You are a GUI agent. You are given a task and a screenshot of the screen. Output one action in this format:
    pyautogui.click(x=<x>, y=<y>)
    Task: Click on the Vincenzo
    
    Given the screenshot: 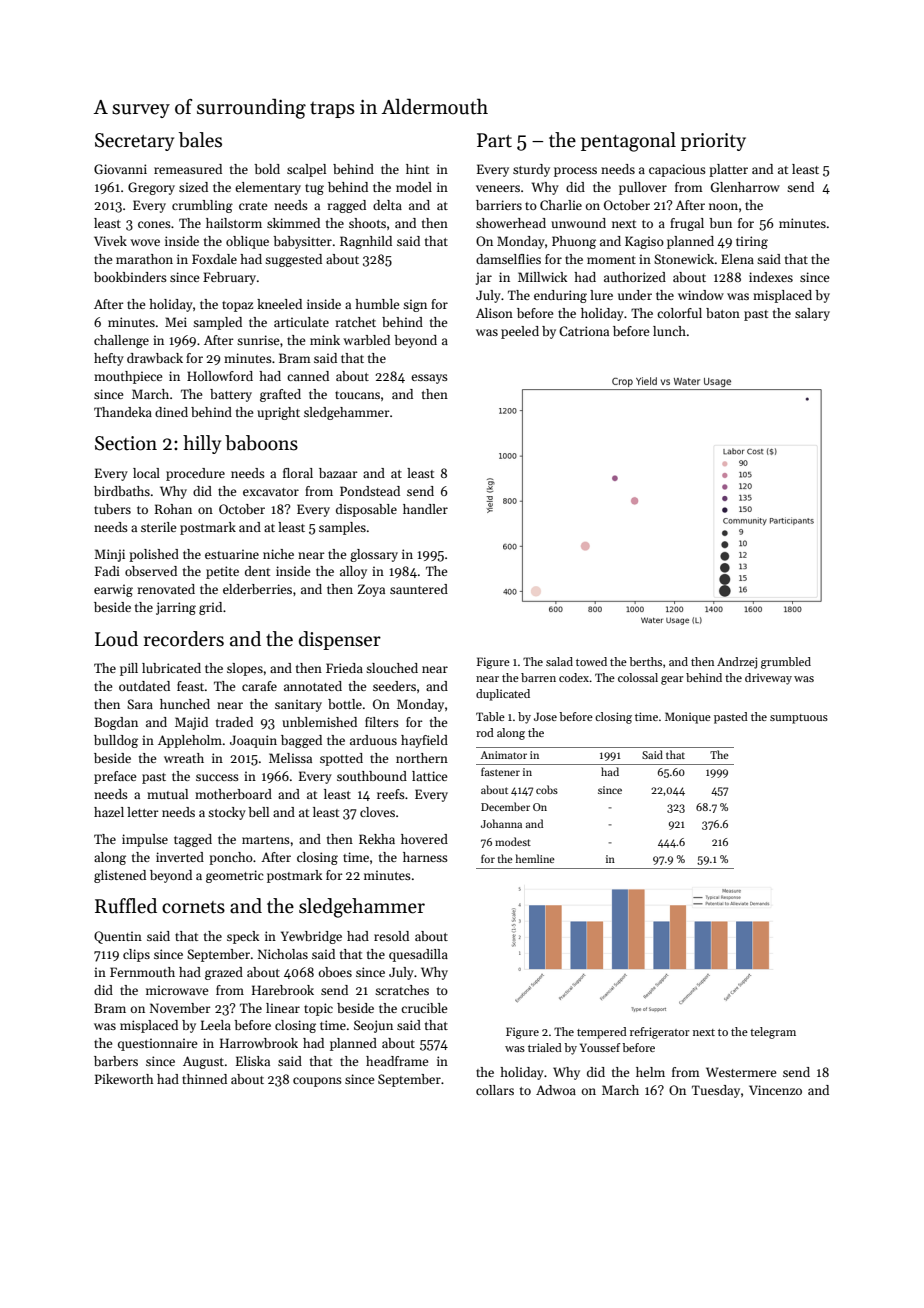 What is the action you would take?
    pyautogui.click(x=775, y=1090)
